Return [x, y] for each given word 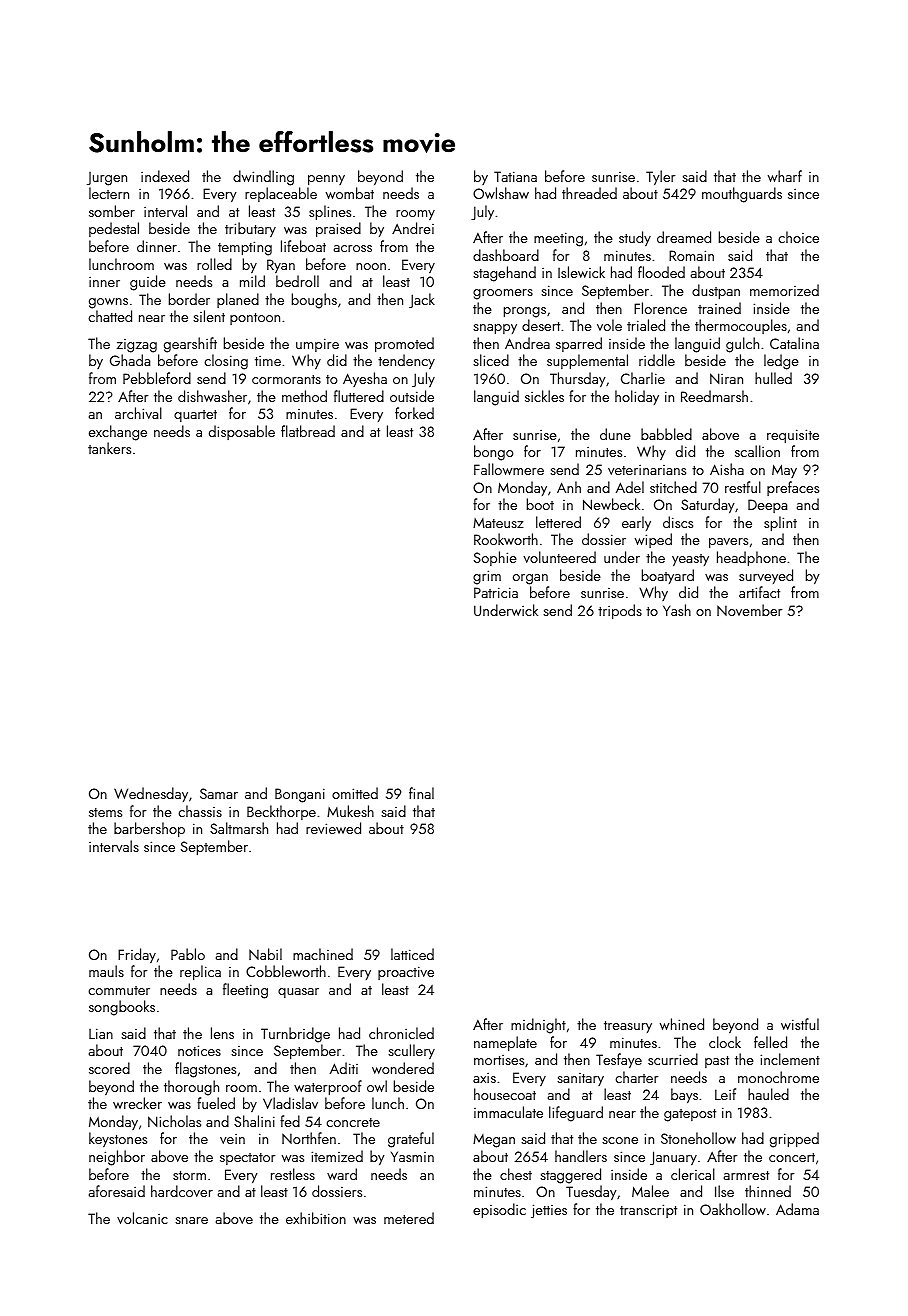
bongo [494, 453]
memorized [784, 290]
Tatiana [515, 176]
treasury [628, 1027]
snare [191, 1220]
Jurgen [107, 179]
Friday [137, 955]
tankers [109, 448]
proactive [406, 973]
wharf [785, 176]
